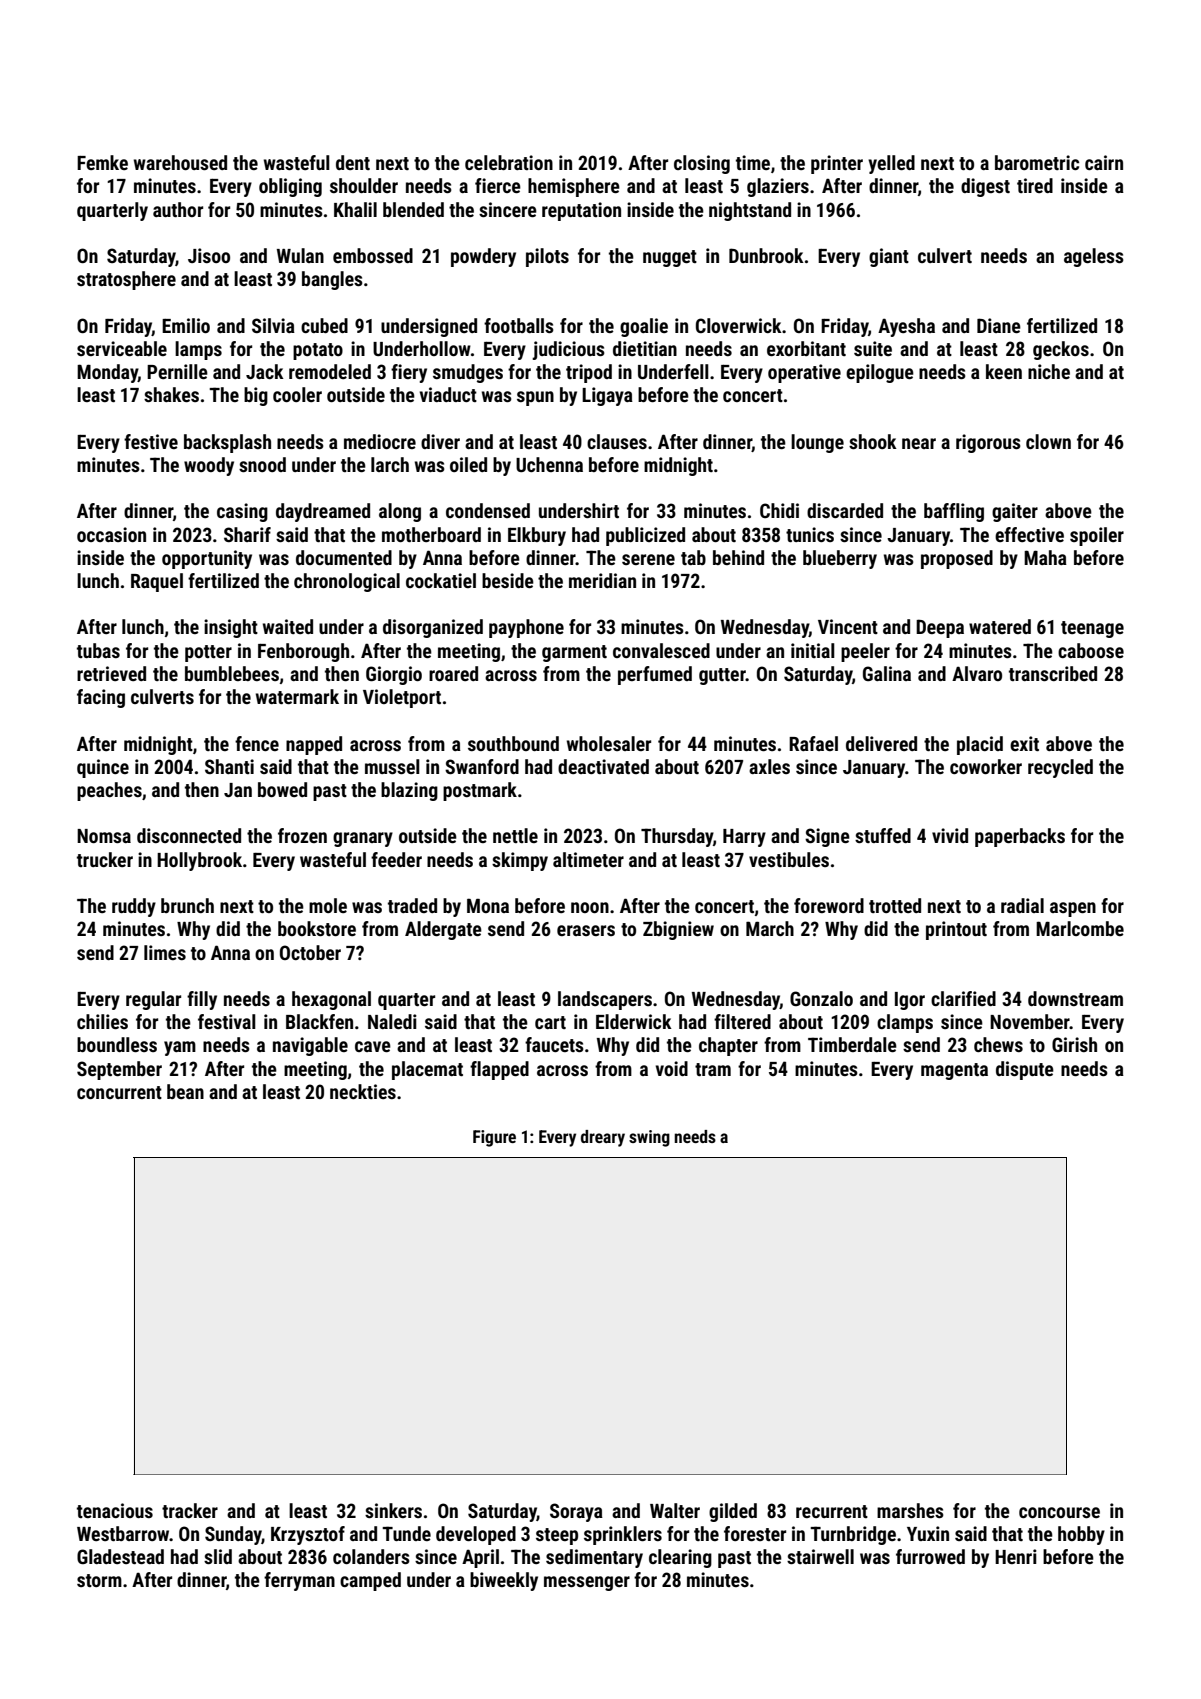 The width and height of the document is (1201, 1699). I want to click on Figure, so click(494, 1138).
